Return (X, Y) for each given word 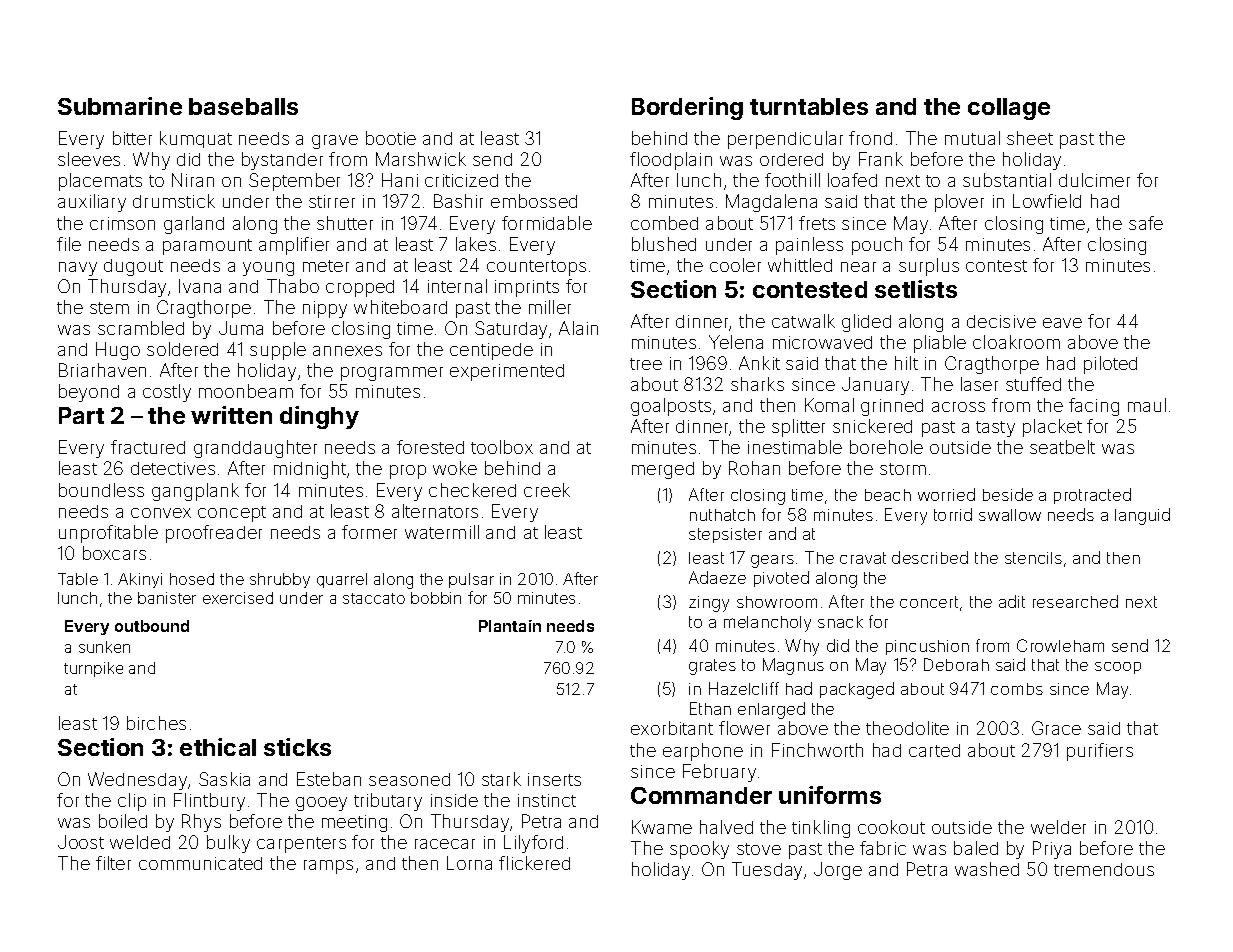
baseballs (243, 106)
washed (987, 869)
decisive (1001, 321)
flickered (534, 863)
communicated (200, 863)
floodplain (671, 161)
